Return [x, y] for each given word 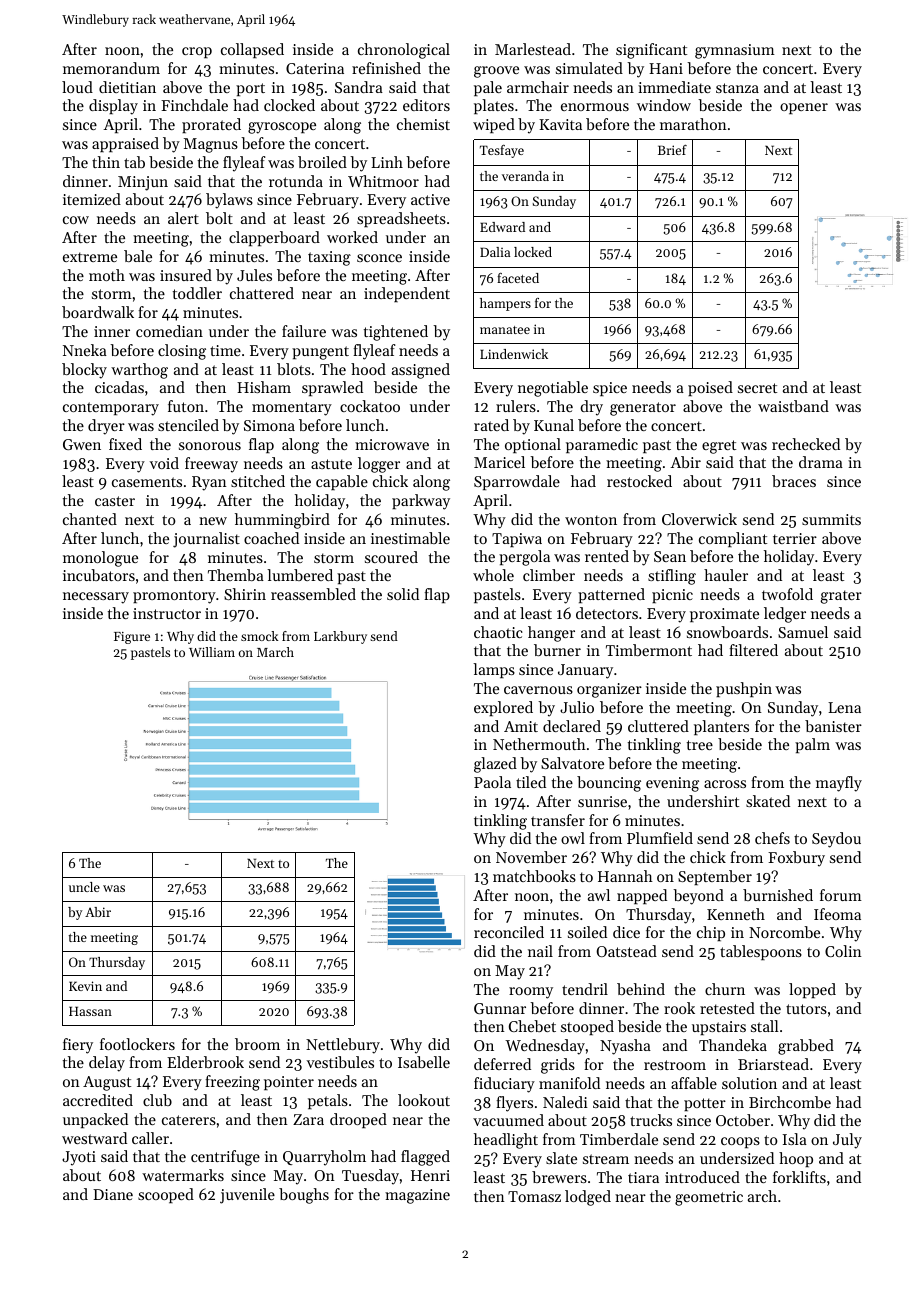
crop [197, 52]
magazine [417, 1196]
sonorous [210, 446]
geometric [709, 1198]
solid [403, 594]
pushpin [744, 689]
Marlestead [533, 49]
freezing [232, 1083]
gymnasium [735, 51]
